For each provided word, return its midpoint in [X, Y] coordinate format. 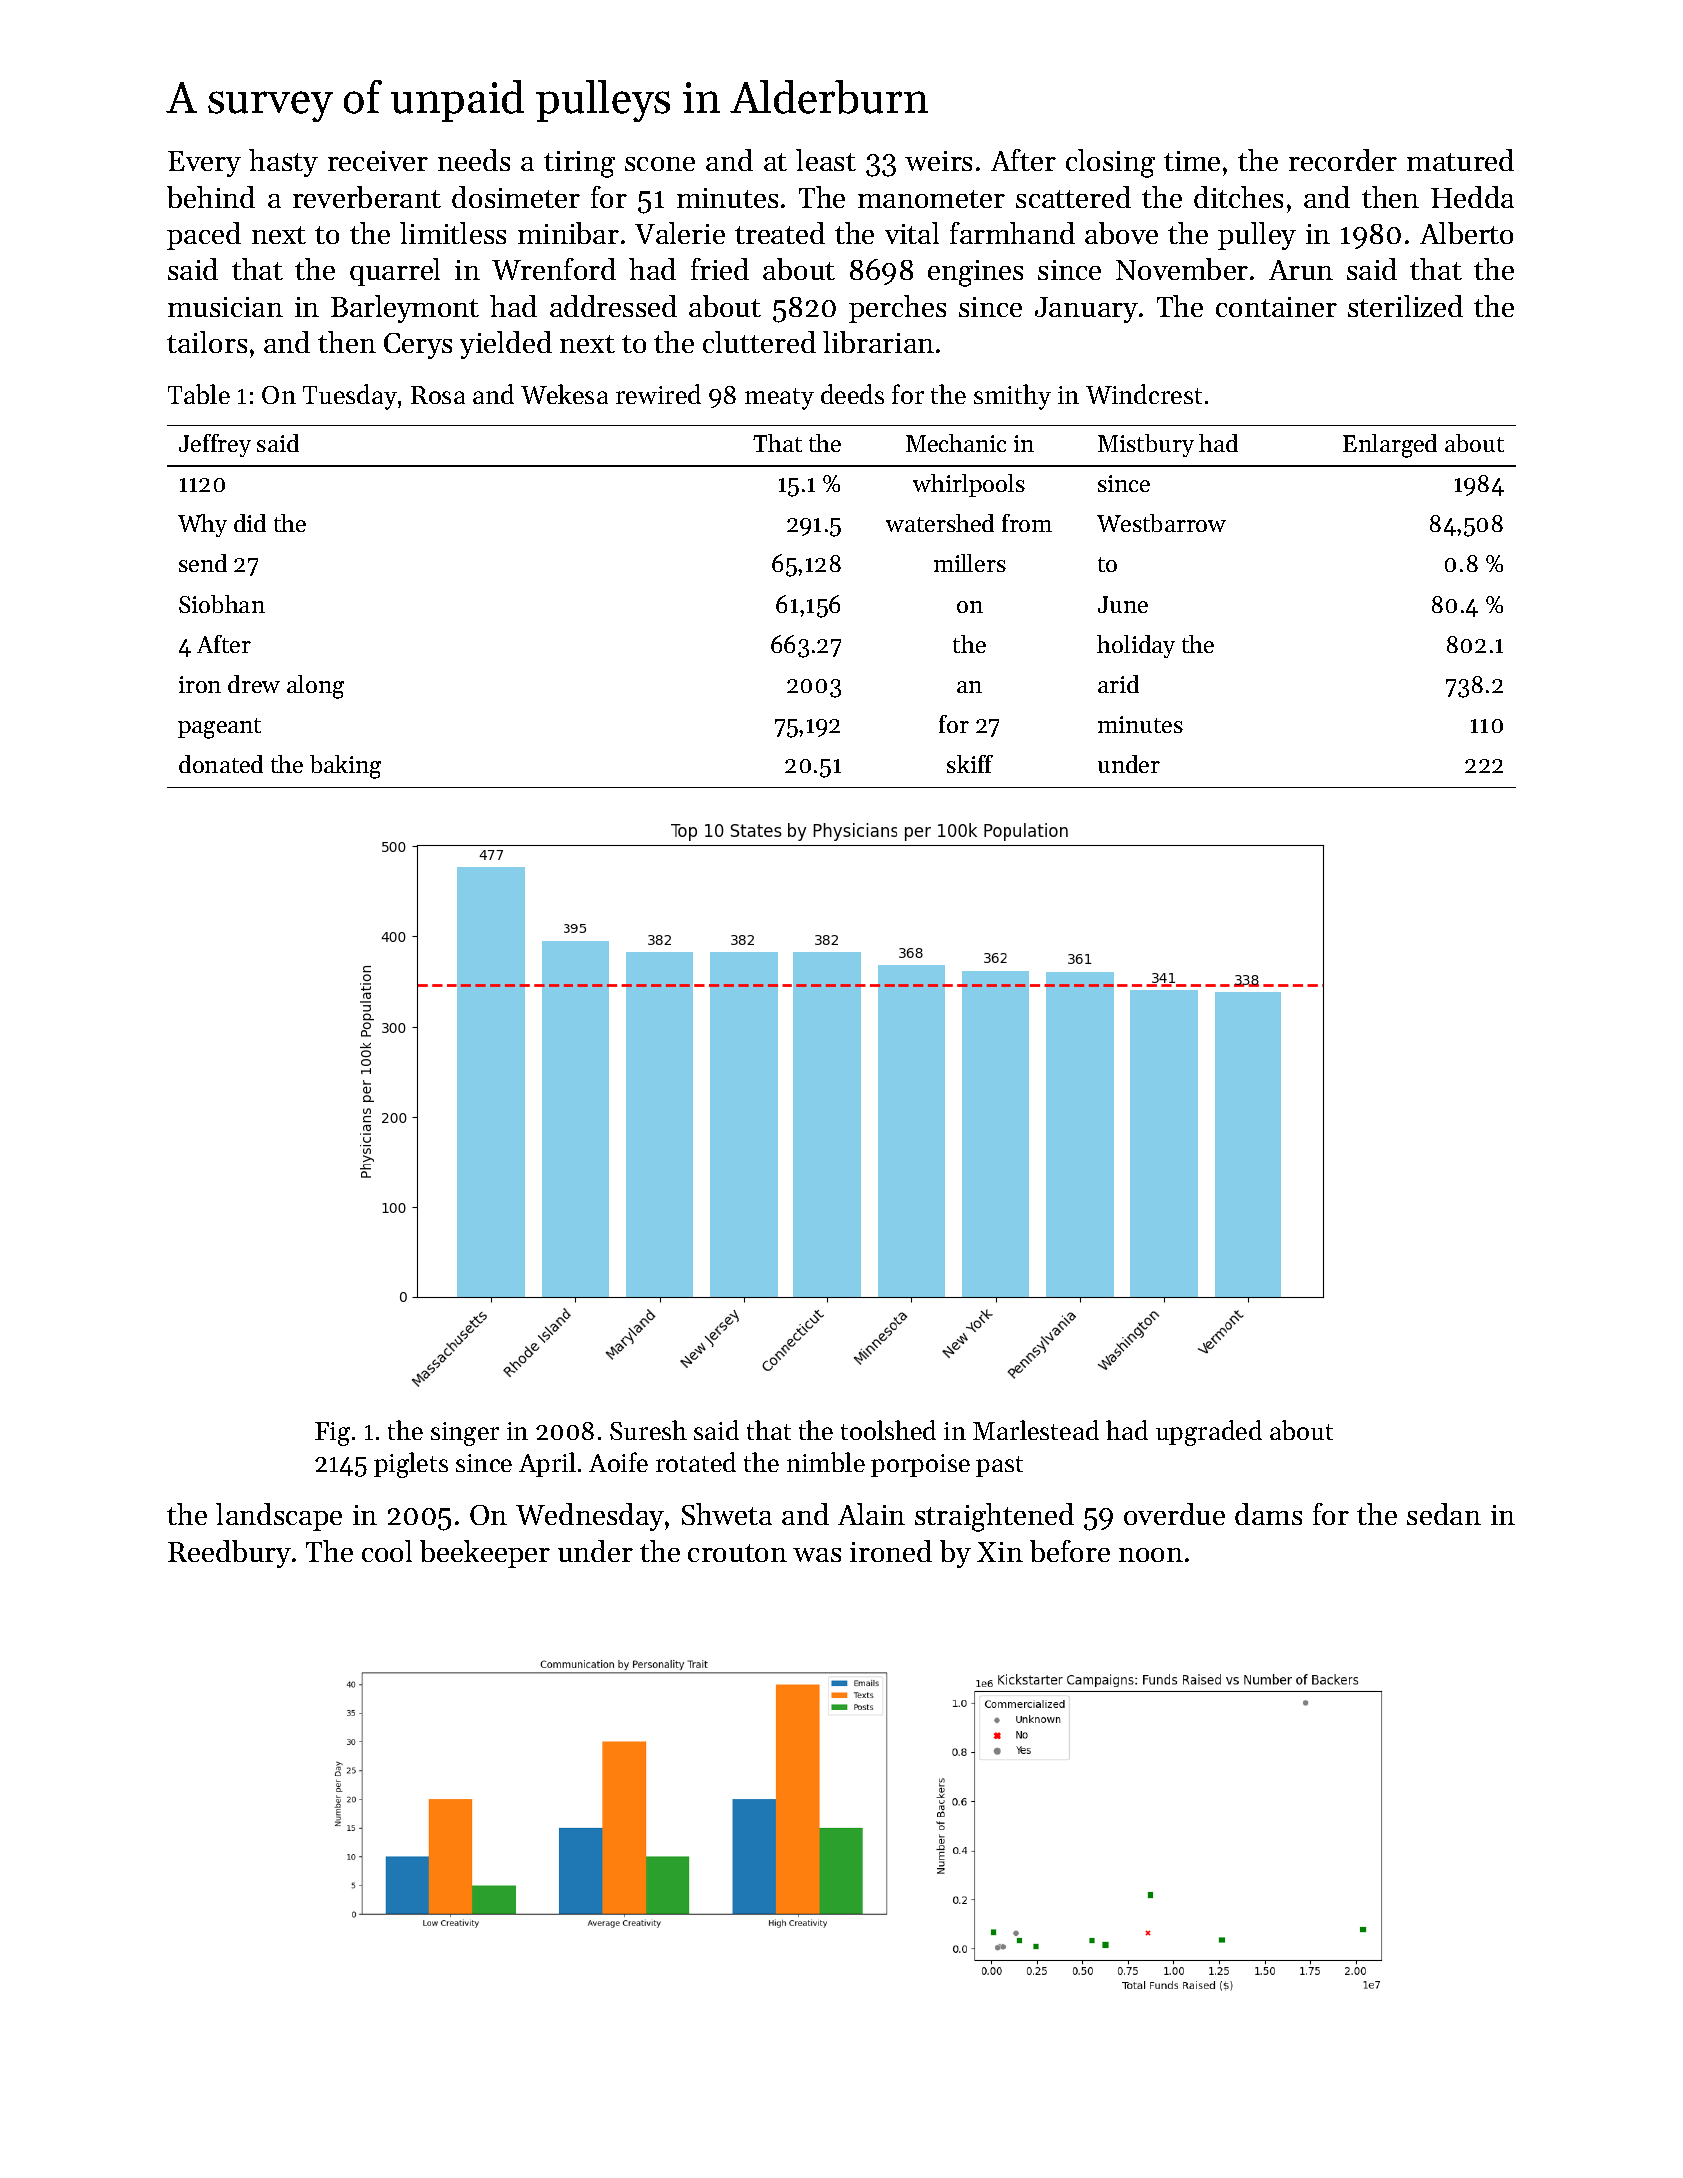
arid [1118, 684]
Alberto [1466, 233]
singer [465, 1434]
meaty [779, 399]
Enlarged [1390, 446]
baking [345, 767]
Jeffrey [215, 445]
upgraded [1209, 1433]
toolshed [888, 1430]
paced [204, 236]
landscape [279, 1517]
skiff [970, 764]
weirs [938, 161]
